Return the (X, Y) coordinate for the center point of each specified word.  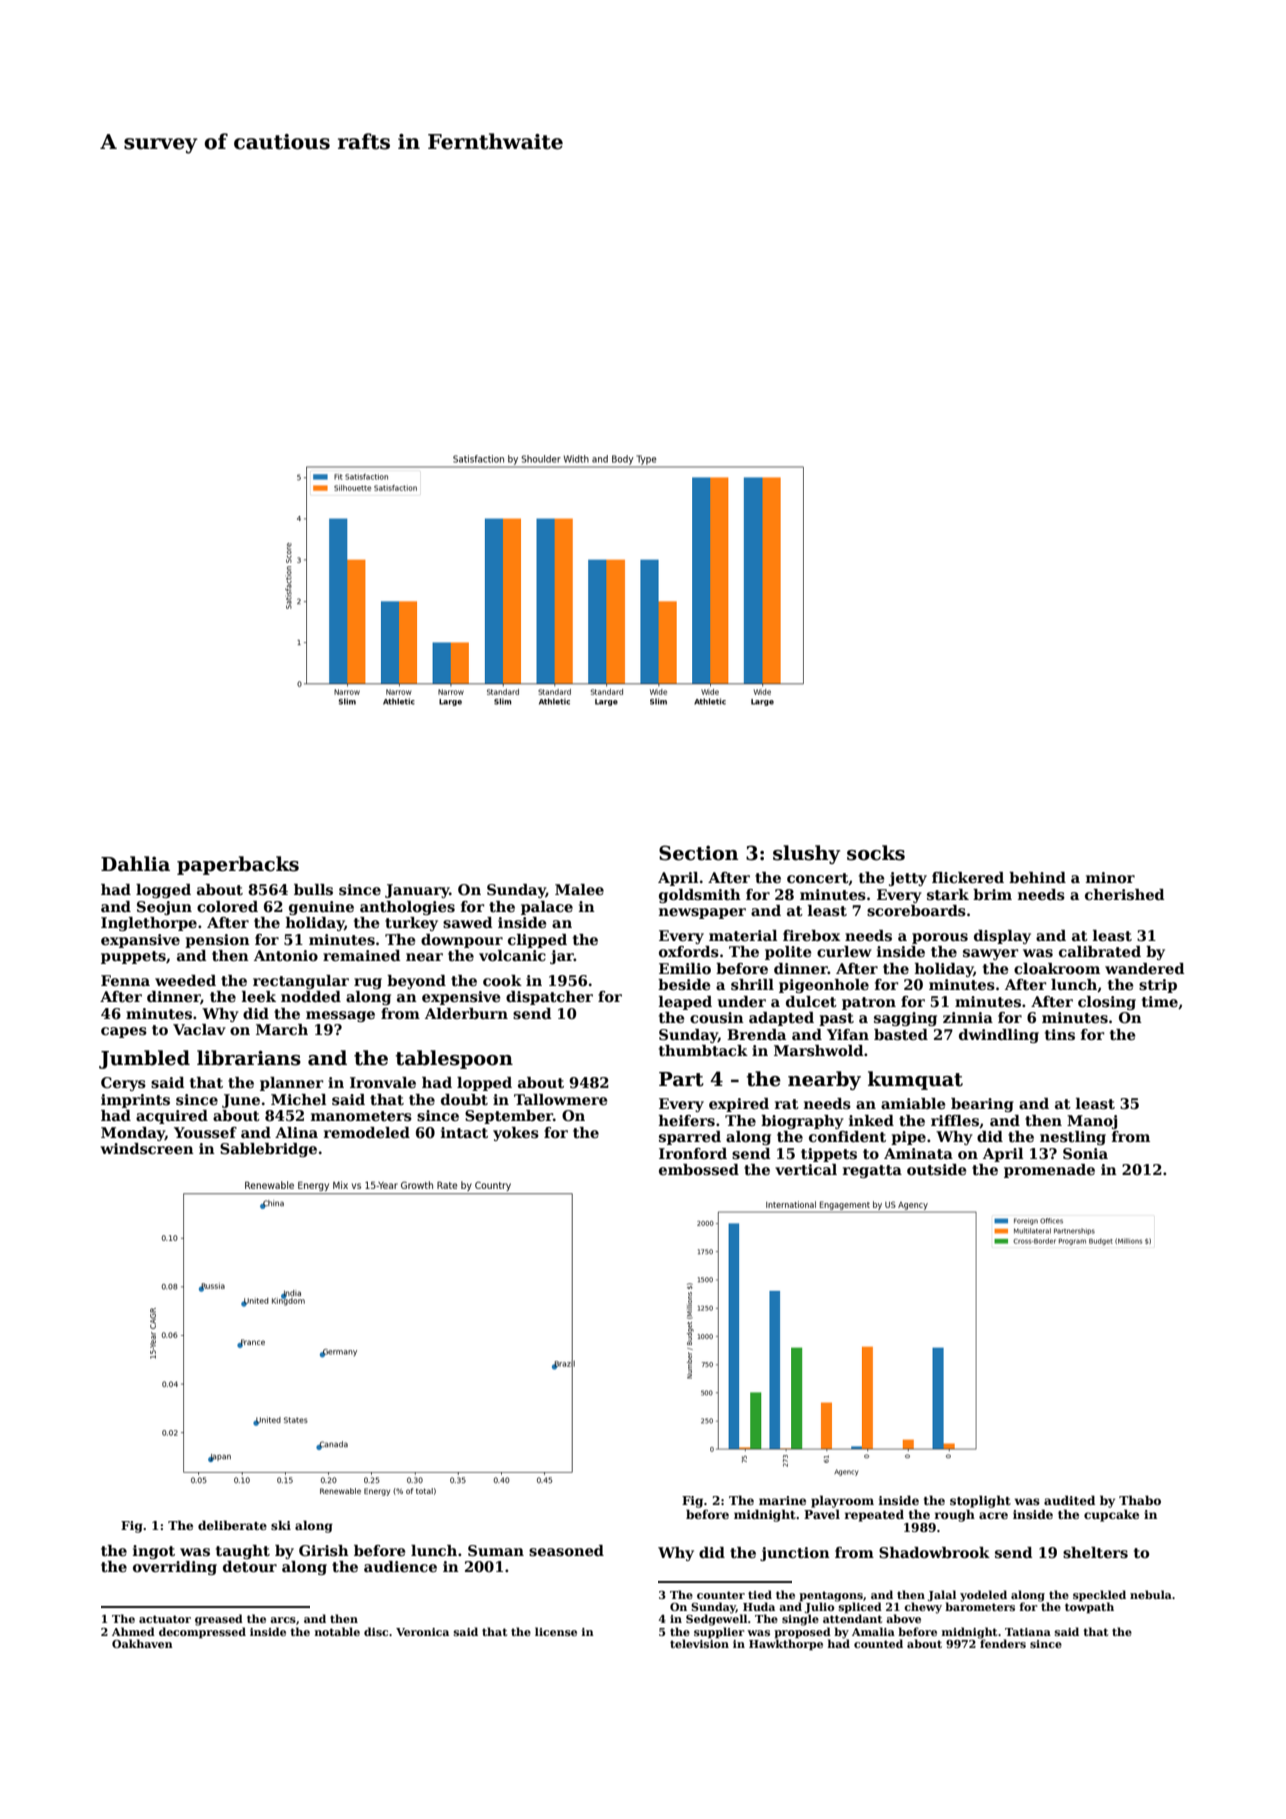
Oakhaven (142, 1643)
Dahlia (135, 864)
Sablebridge (268, 1150)
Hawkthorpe (786, 1645)
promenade (1049, 1171)
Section (698, 853)
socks (876, 853)
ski (281, 1525)
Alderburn (466, 1013)
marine (782, 1500)
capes (124, 1032)
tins (1060, 1034)
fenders (1003, 1643)
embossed (699, 1169)
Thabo (1140, 1500)
